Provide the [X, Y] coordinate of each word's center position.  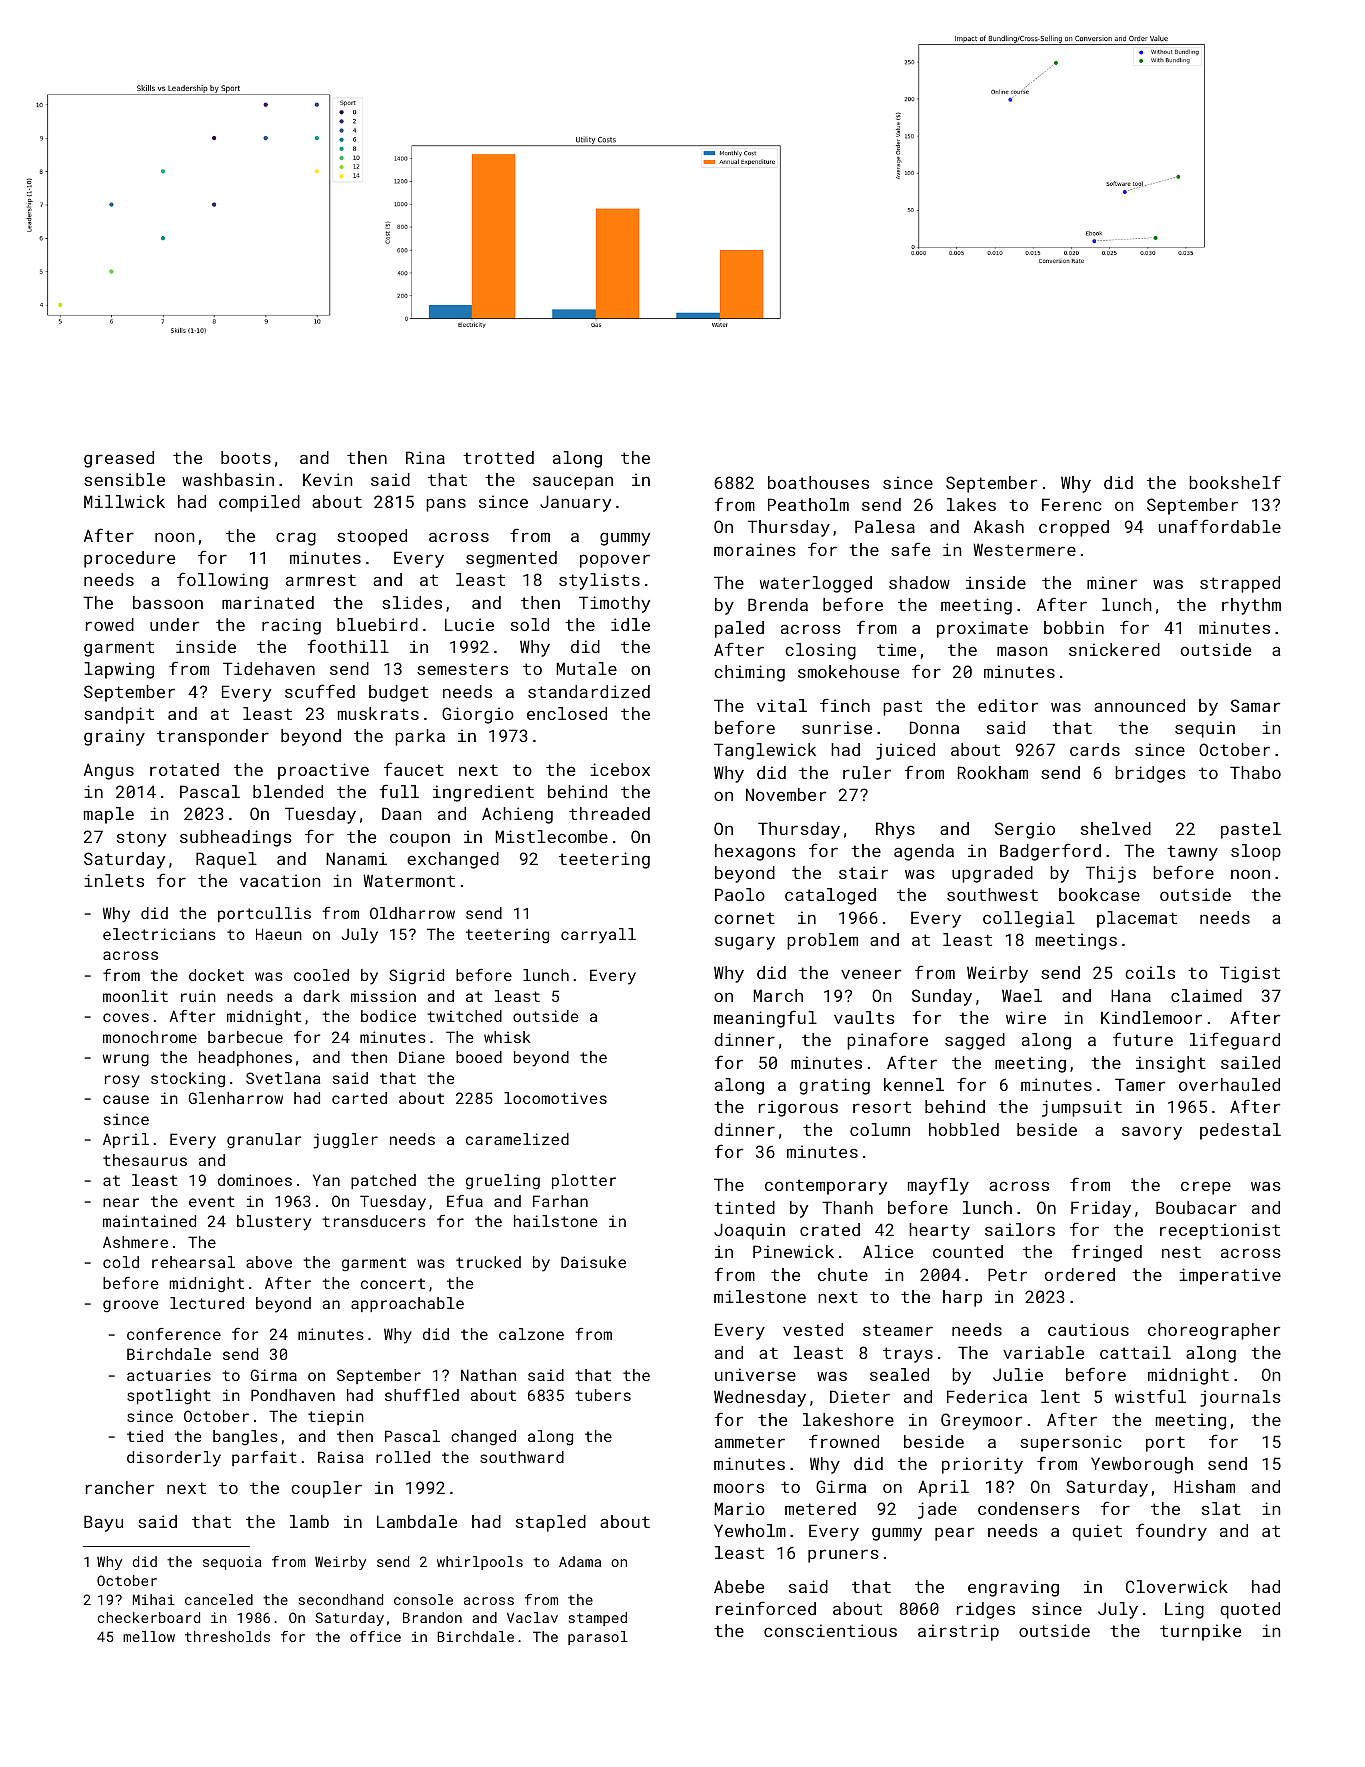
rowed [110, 624]
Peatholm [808, 504]
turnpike [1200, 1632]
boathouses [818, 482]
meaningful [765, 1019]
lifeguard [1235, 1041]
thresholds [227, 1636]
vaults [864, 1017]
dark [321, 996]
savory [1152, 1133]
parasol [598, 1638]
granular [264, 1141]
